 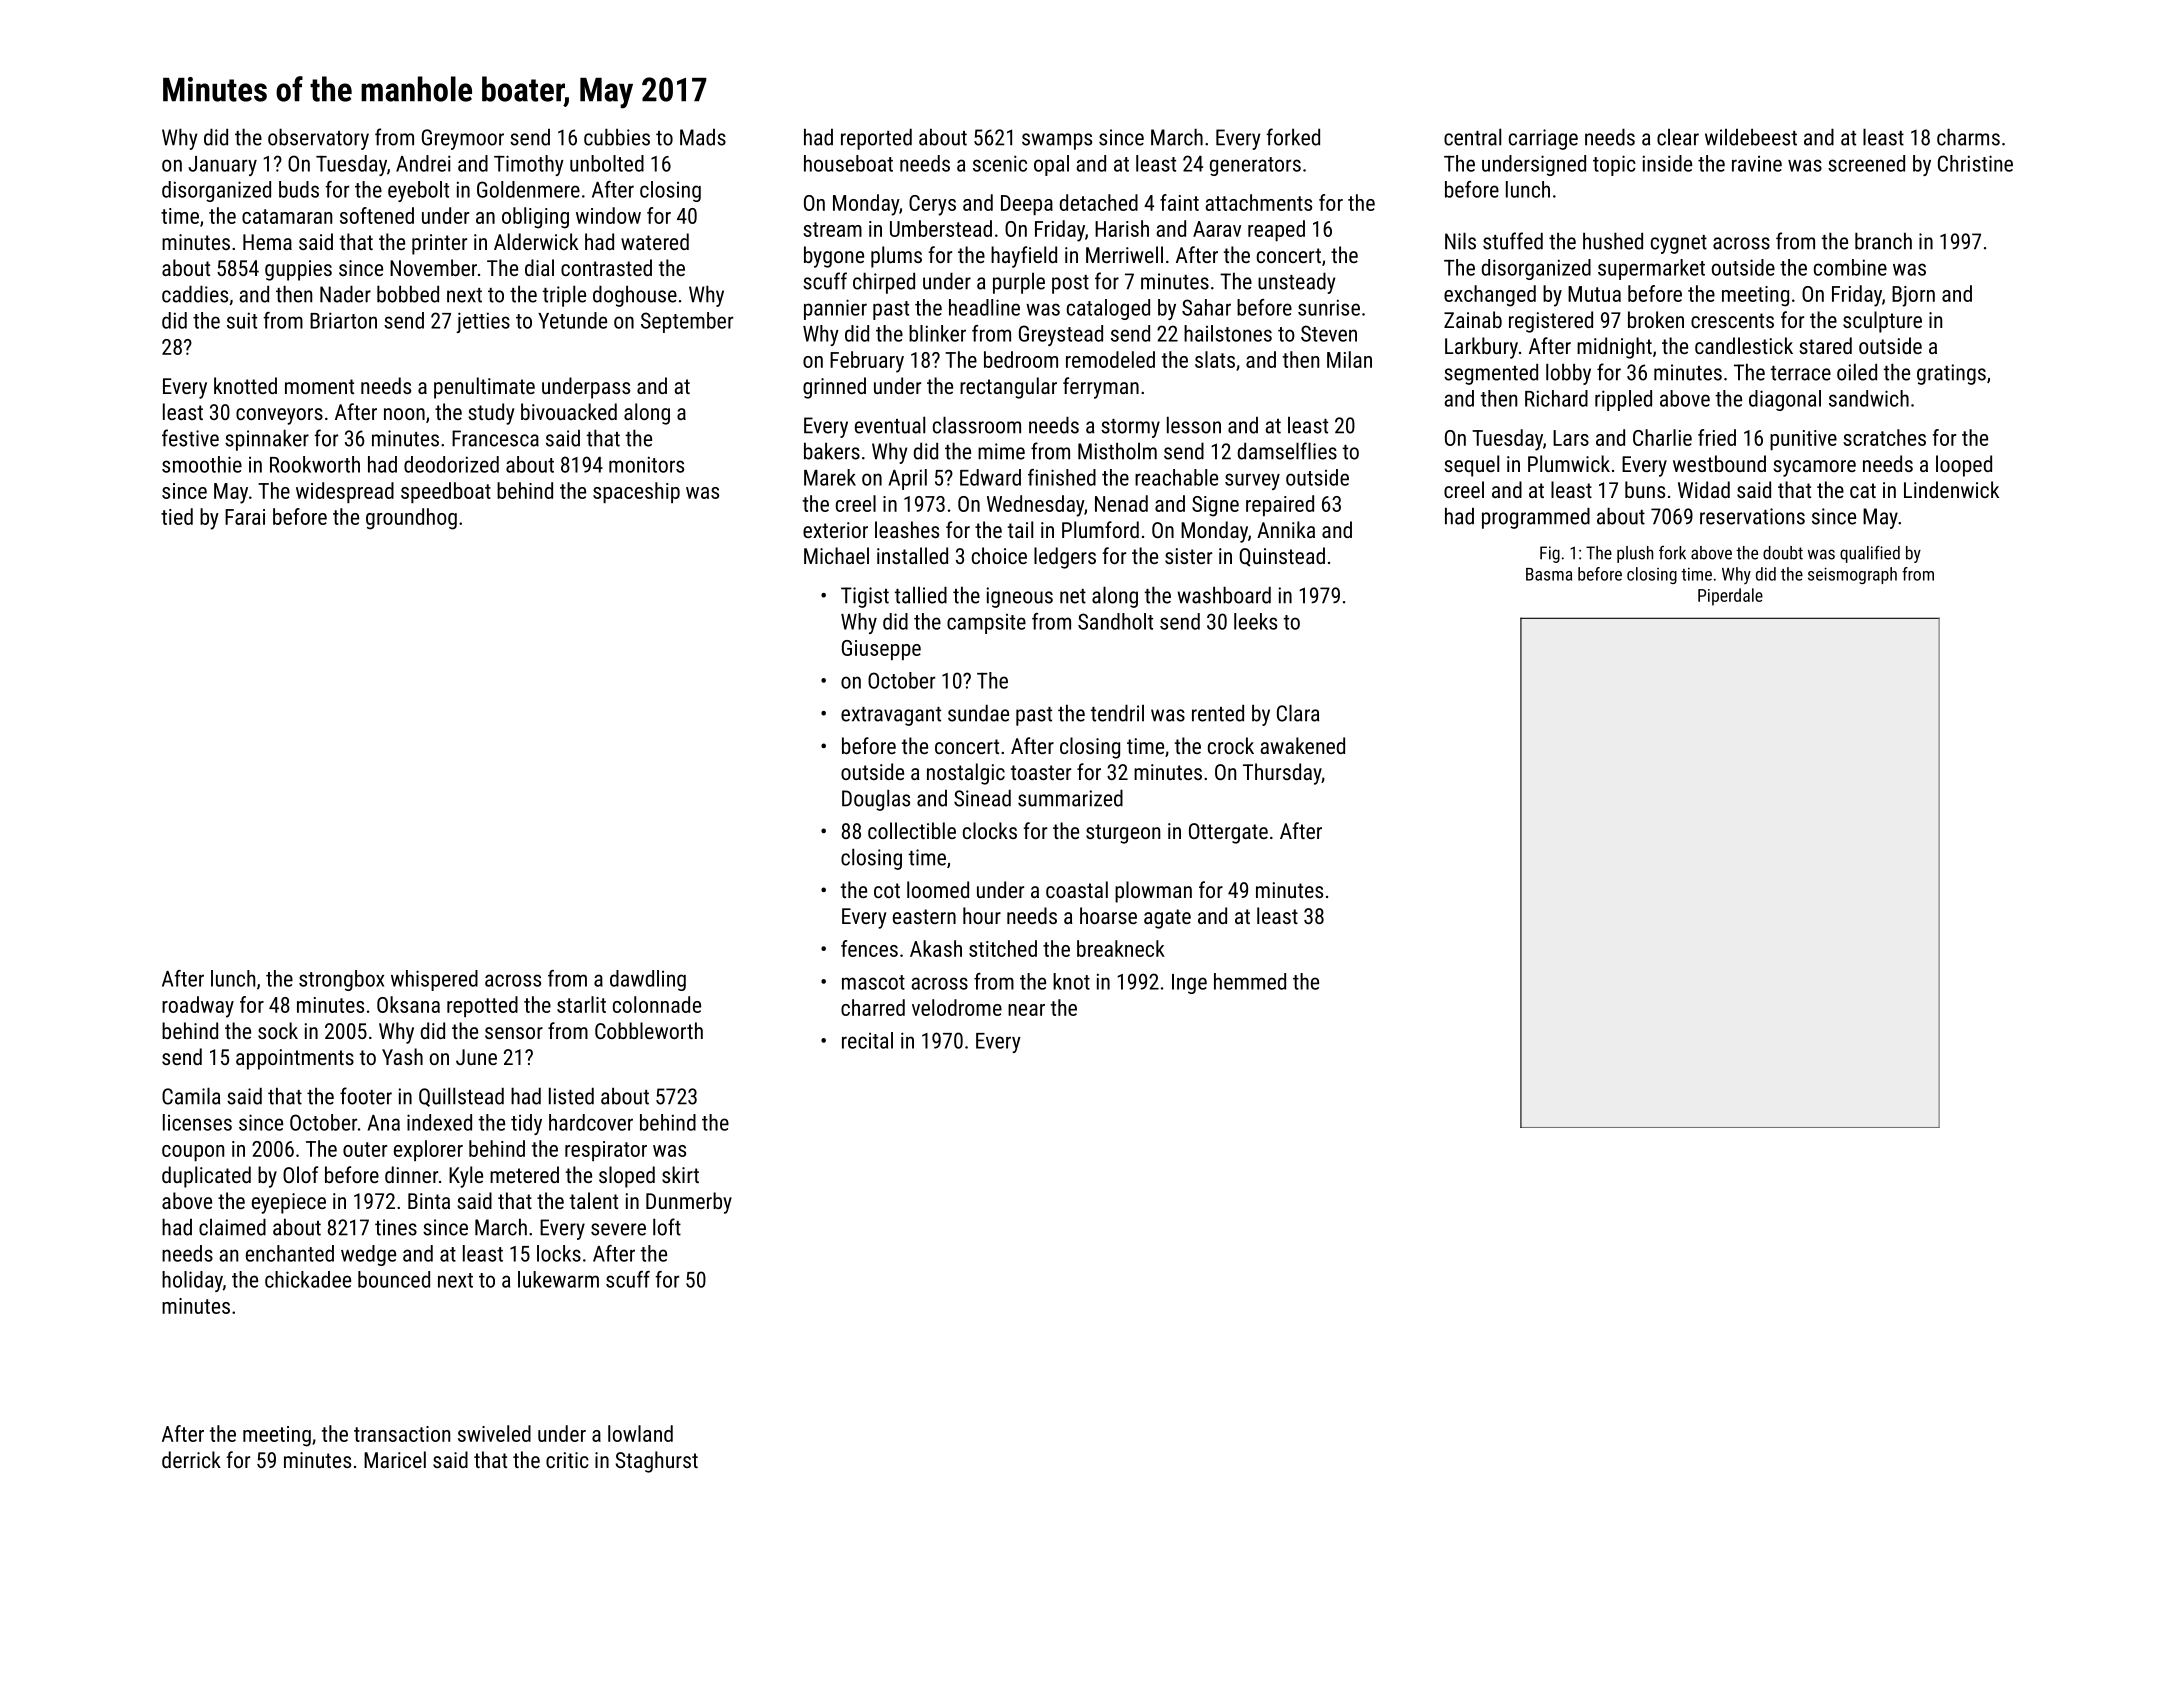 What do you see at coordinates (1751, 137) in the screenshot?
I see `wildebeest` at bounding box center [1751, 137].
